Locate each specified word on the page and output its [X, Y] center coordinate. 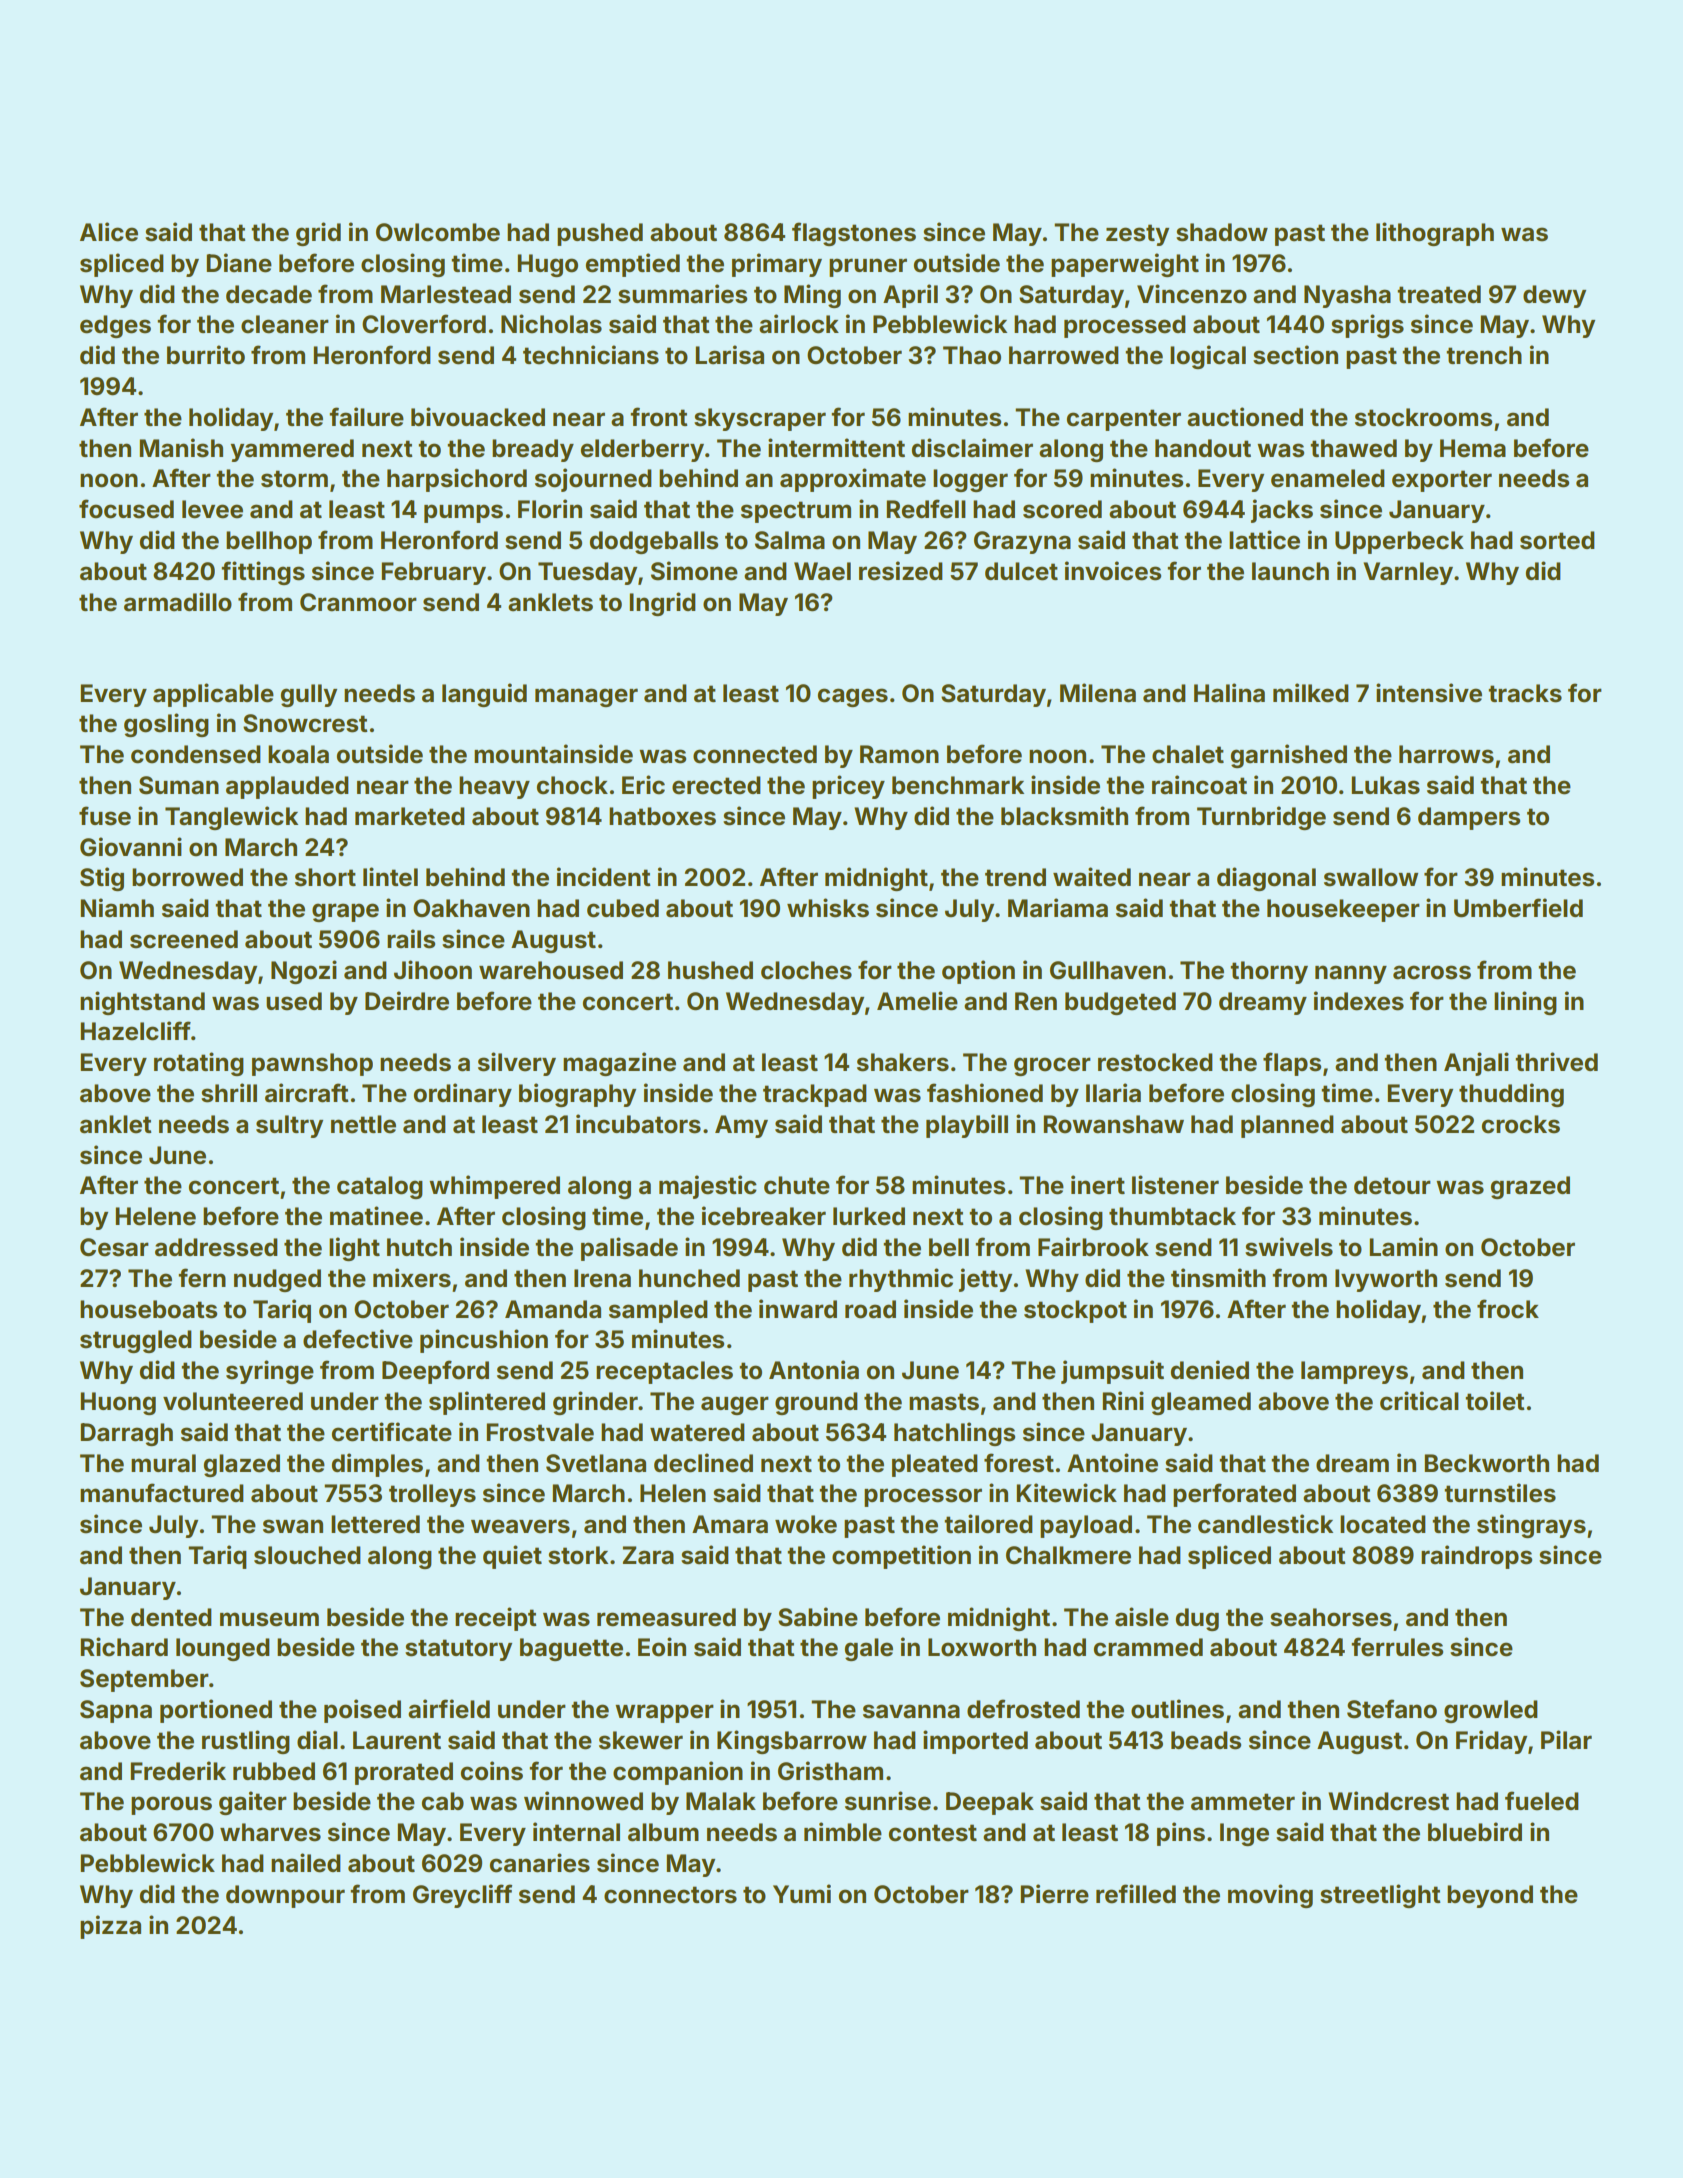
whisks [828, 908]
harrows [1446, 754]
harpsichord [457, 480]
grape [345, 912]
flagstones [854, 234]
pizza [110, 1927]
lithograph [1435, 234]
